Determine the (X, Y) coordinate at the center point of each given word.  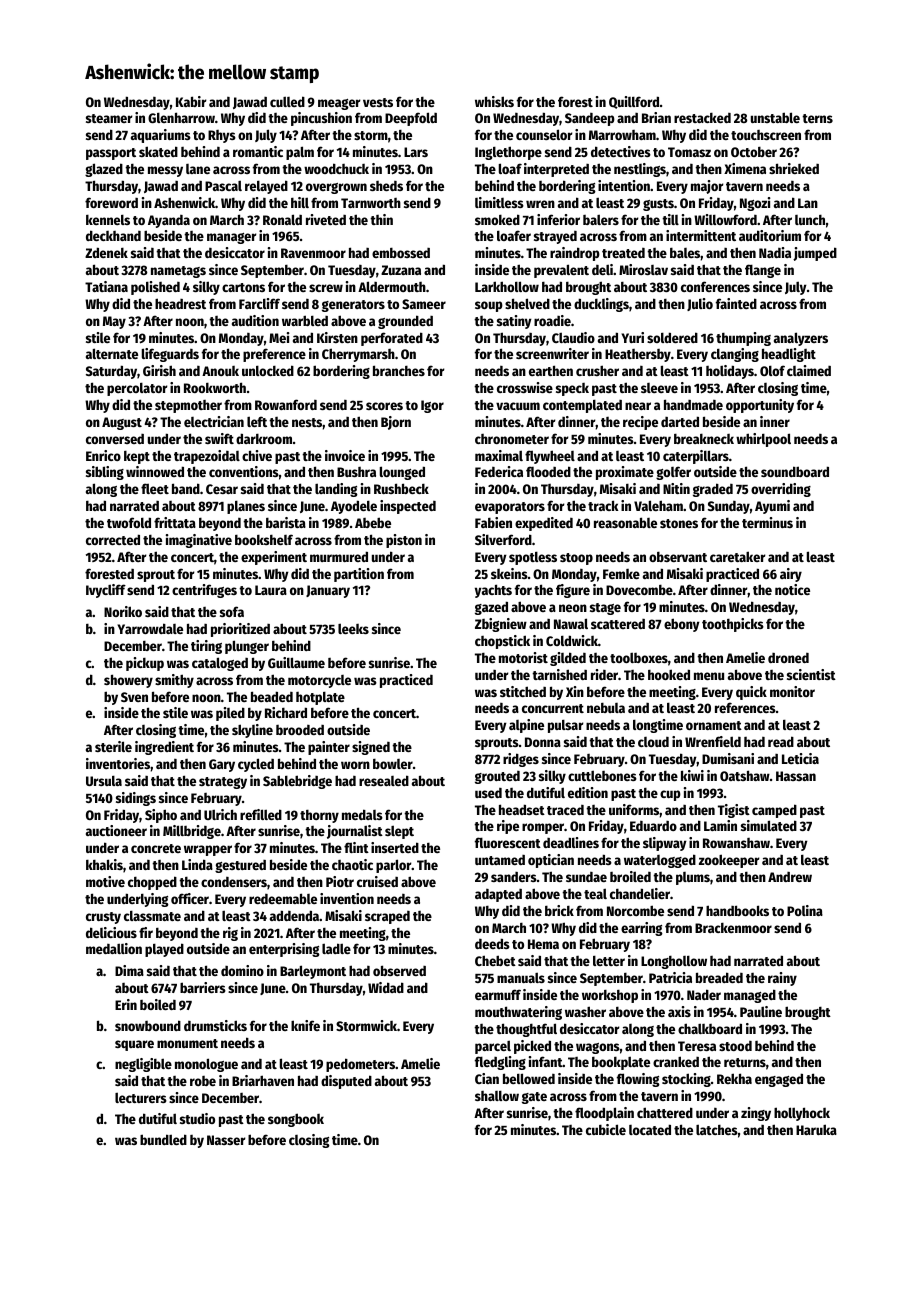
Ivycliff (106, 591)
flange (763, 271)
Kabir (191, 101)
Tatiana (106, 286)
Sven (134, 697)
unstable (775, 117)
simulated (769, 825)
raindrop (575, 254)
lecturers (141, 1097)
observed (399, 970)
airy (791, 575)
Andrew (790, 877)
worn (355, 765)
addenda (294, 915)
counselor (544, 134)
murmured (339, 556)
